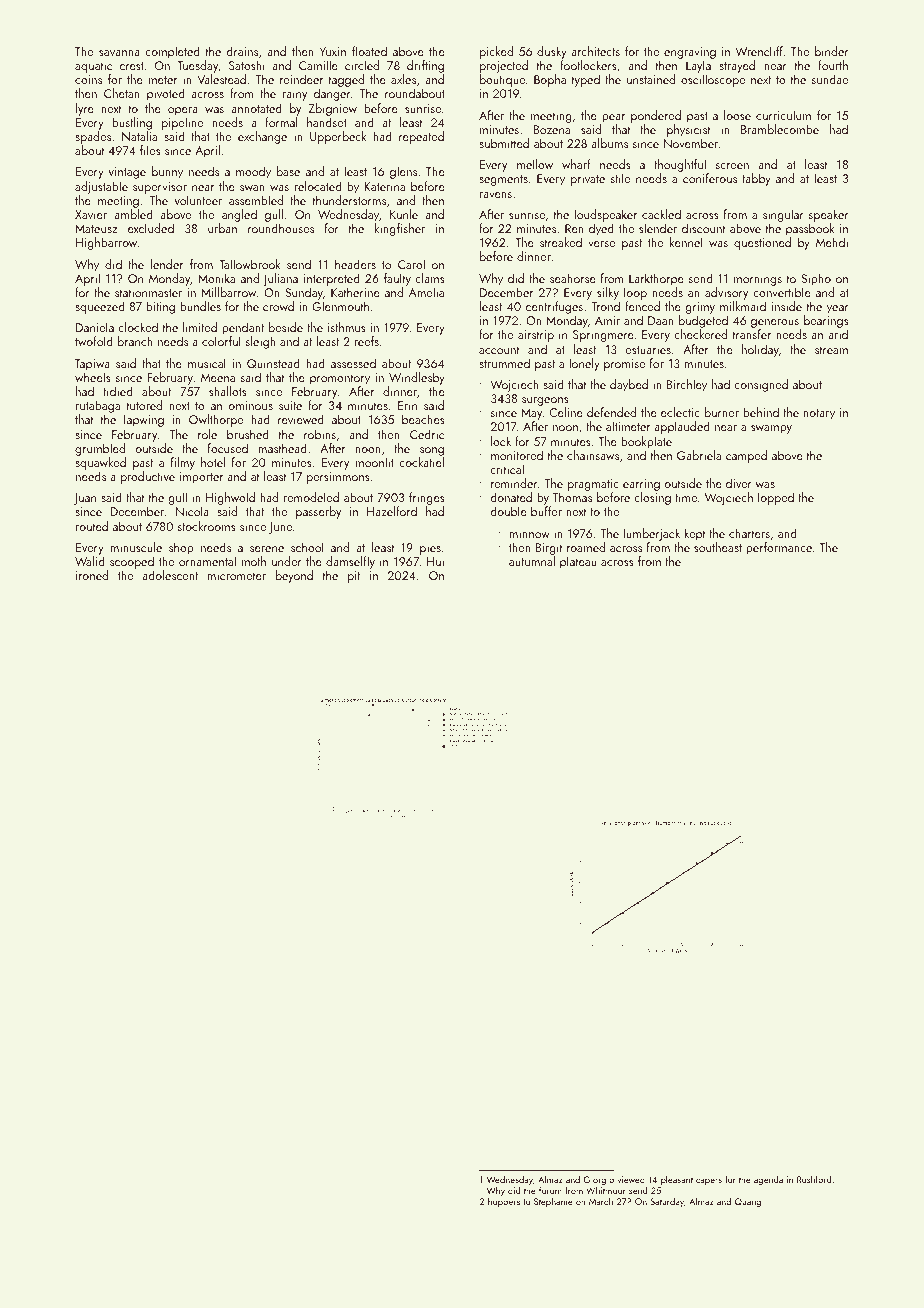 This screenshot has height=1308, width=924. I want to click on engraving, so click(690, 53).
